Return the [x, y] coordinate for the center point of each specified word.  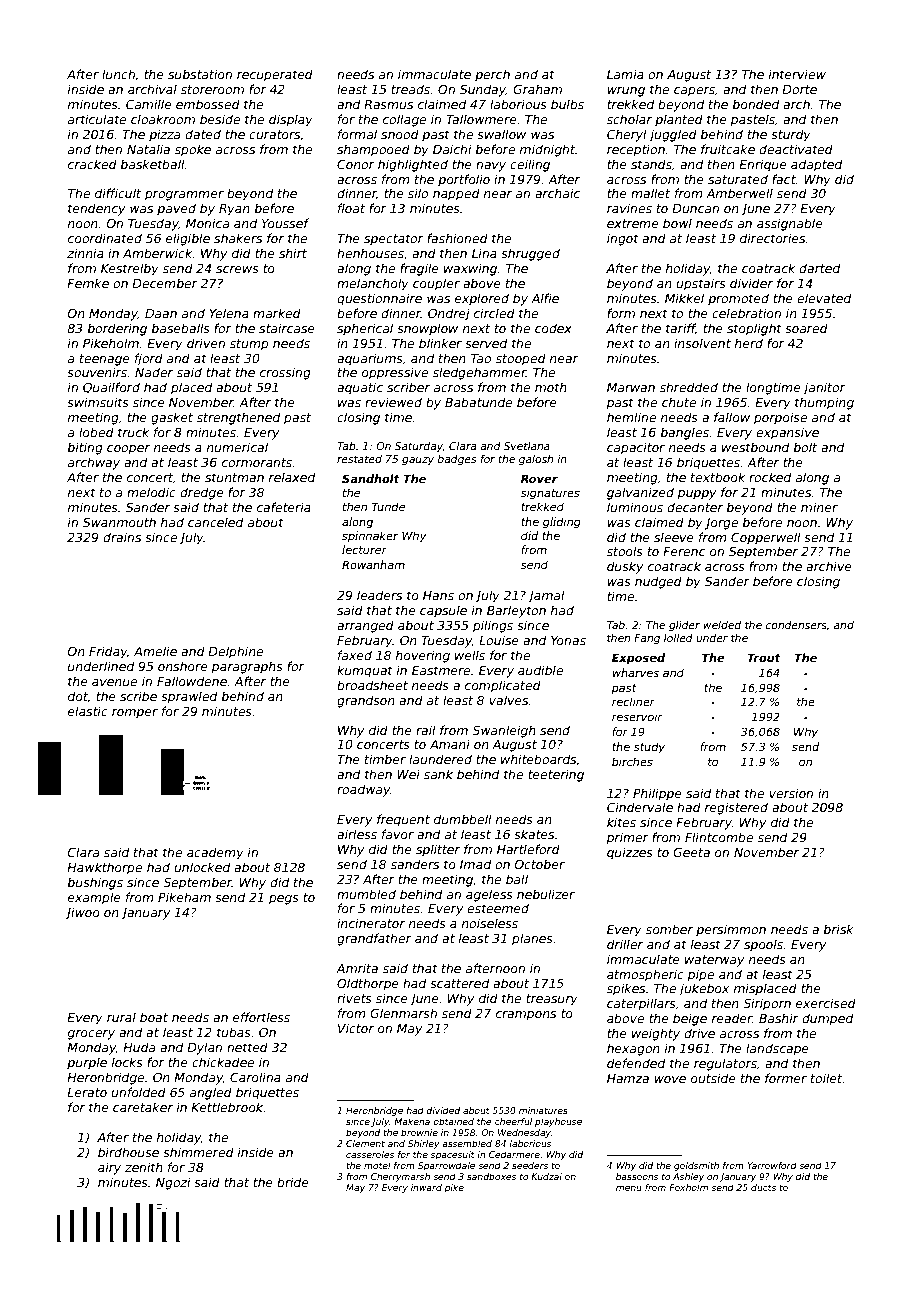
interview [797, 74]
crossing [285, 373]
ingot [623, 239]
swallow [501, 134]
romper [135, 714]
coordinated [105, 238]
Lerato [87, 1092]
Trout [764, 657]
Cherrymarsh [400, 1177]
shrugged [530, 254]
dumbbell [463, 819]
